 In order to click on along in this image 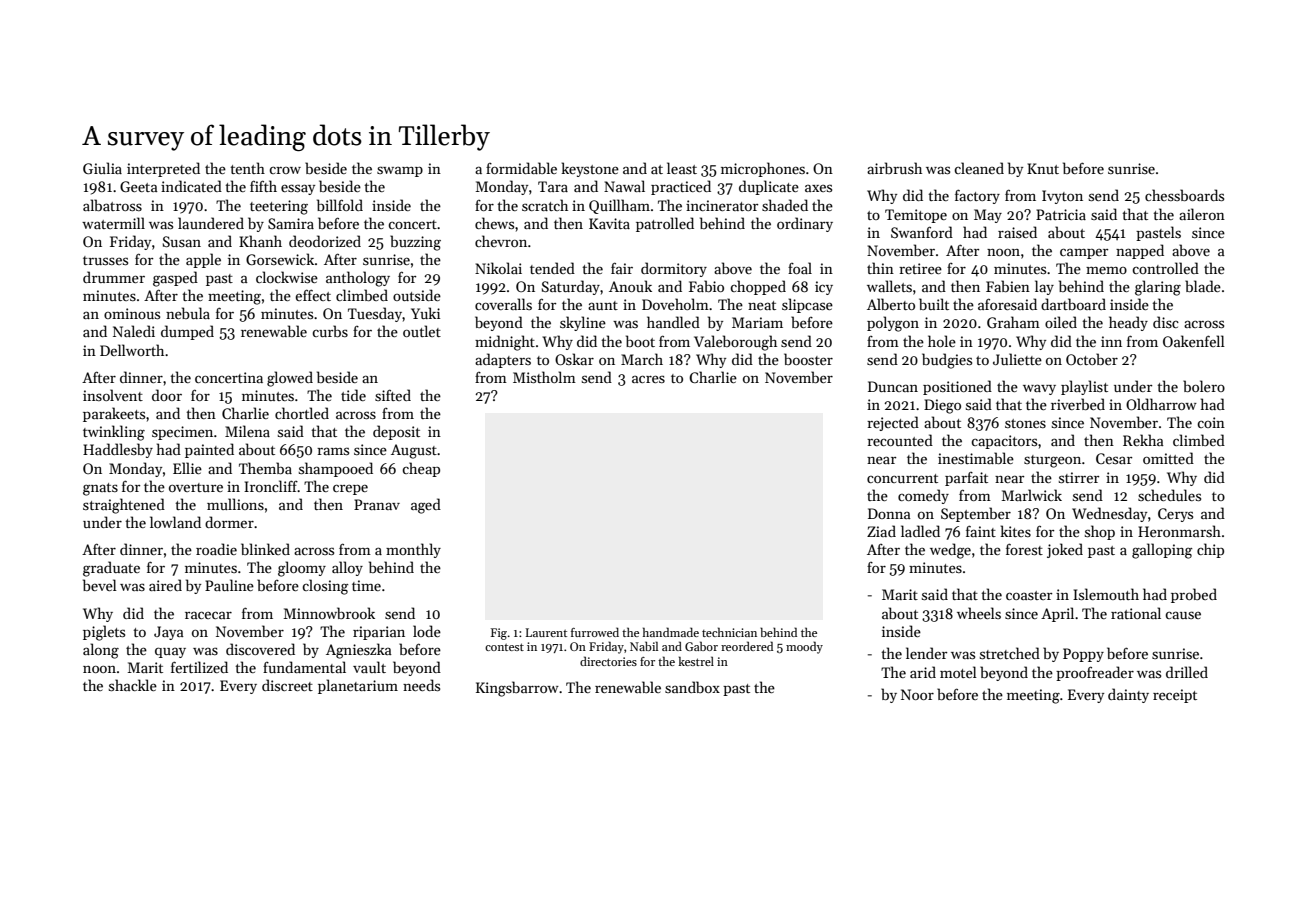, I will do `click(101, 651)`.
